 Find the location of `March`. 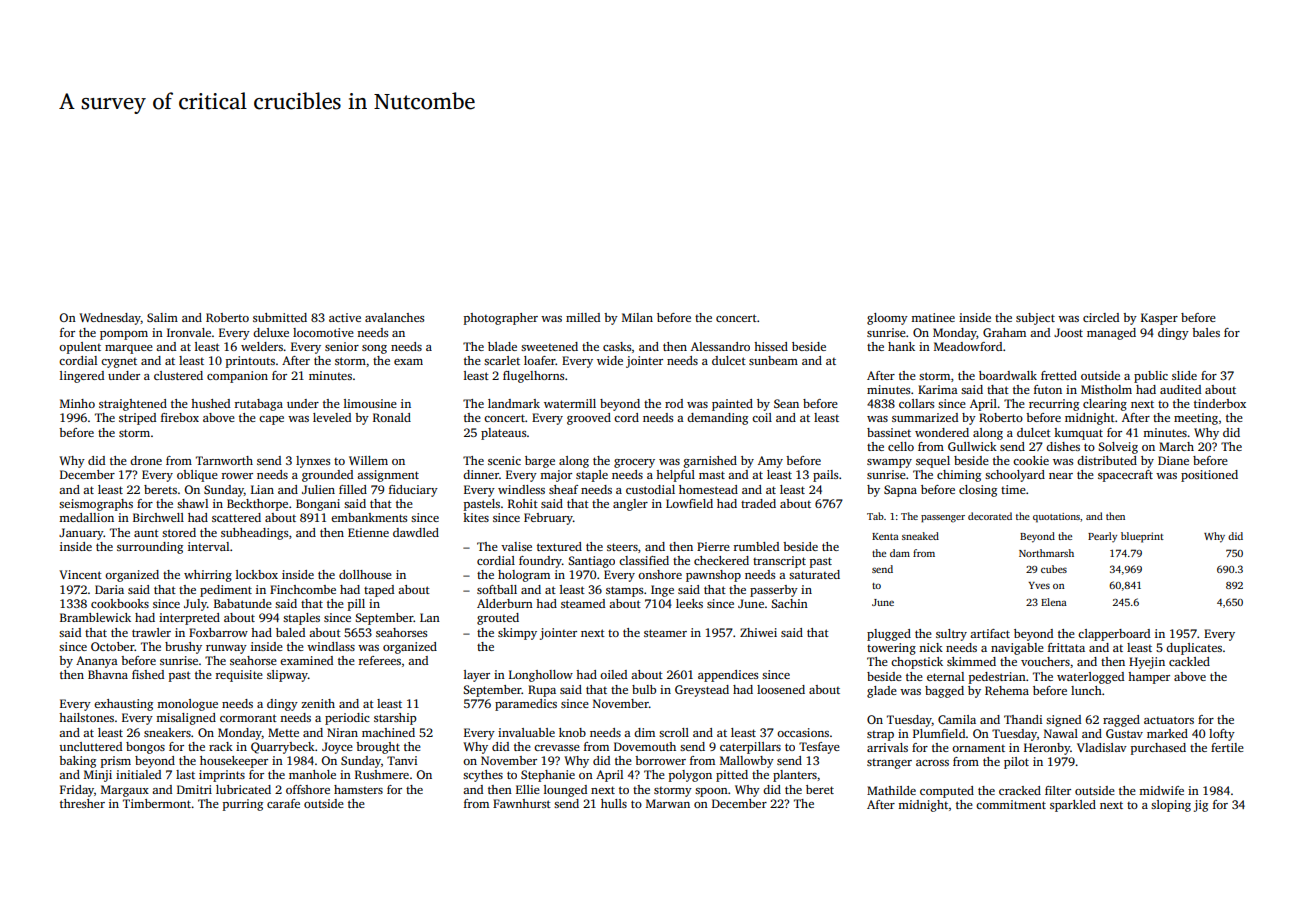

March is located at coordinates (1176, 446).
